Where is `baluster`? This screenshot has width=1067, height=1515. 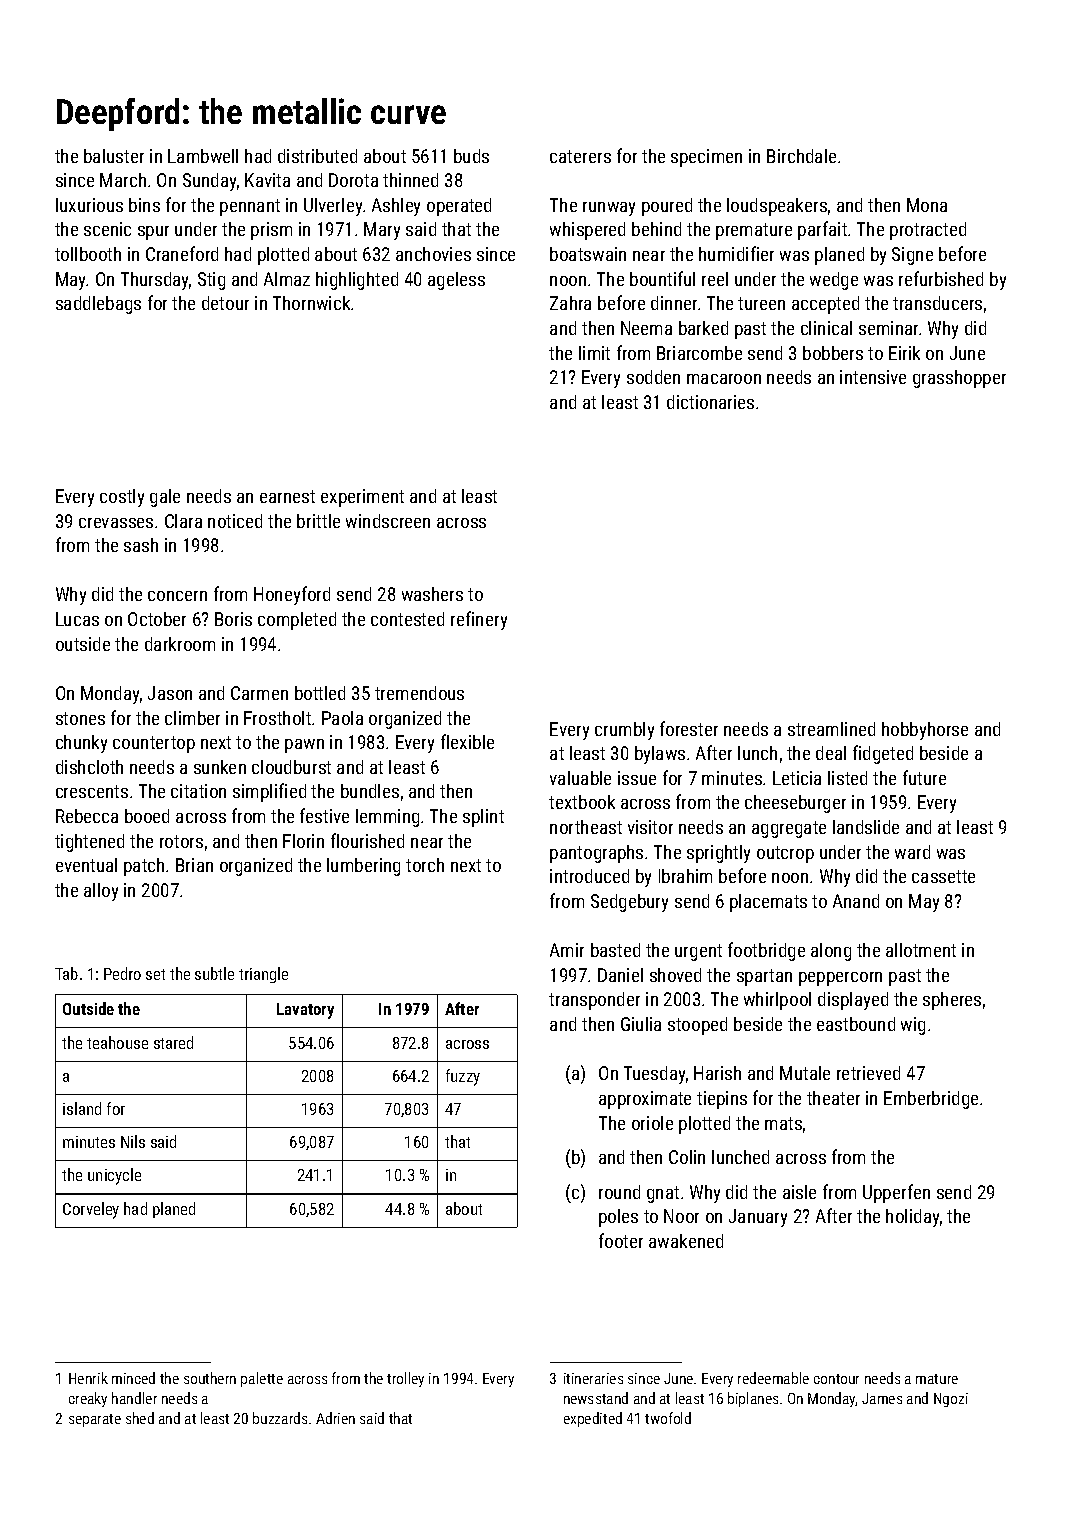 baluster is located at coordinates (114, 156).
